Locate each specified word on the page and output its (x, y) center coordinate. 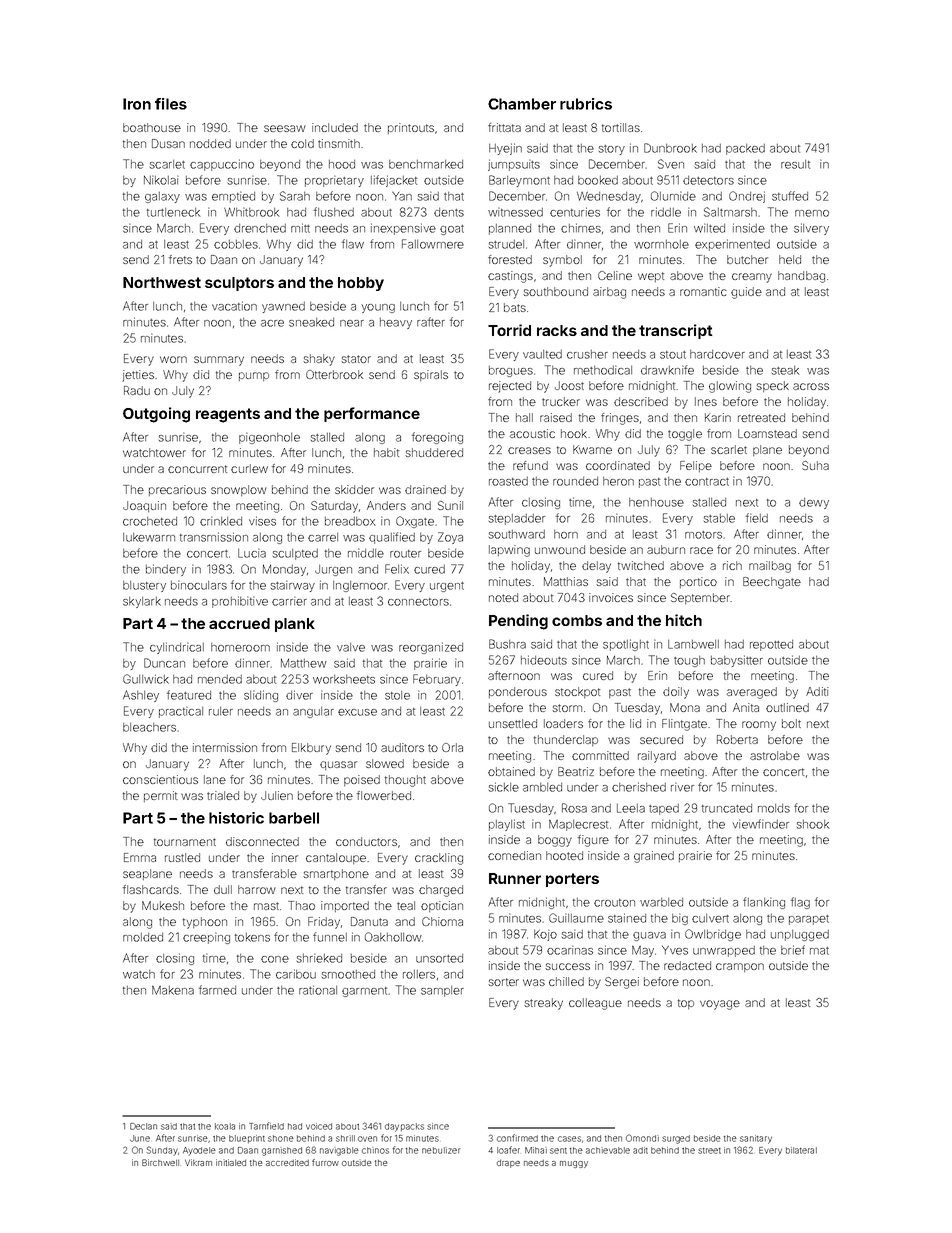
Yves (675, 950)
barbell (294, 818)
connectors (418, 602)
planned (510, 229)
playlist (507, 825)
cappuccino (222, 165)
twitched (641, 565)
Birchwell (160, 1162)
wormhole (661, 244)
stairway (293, 586)
